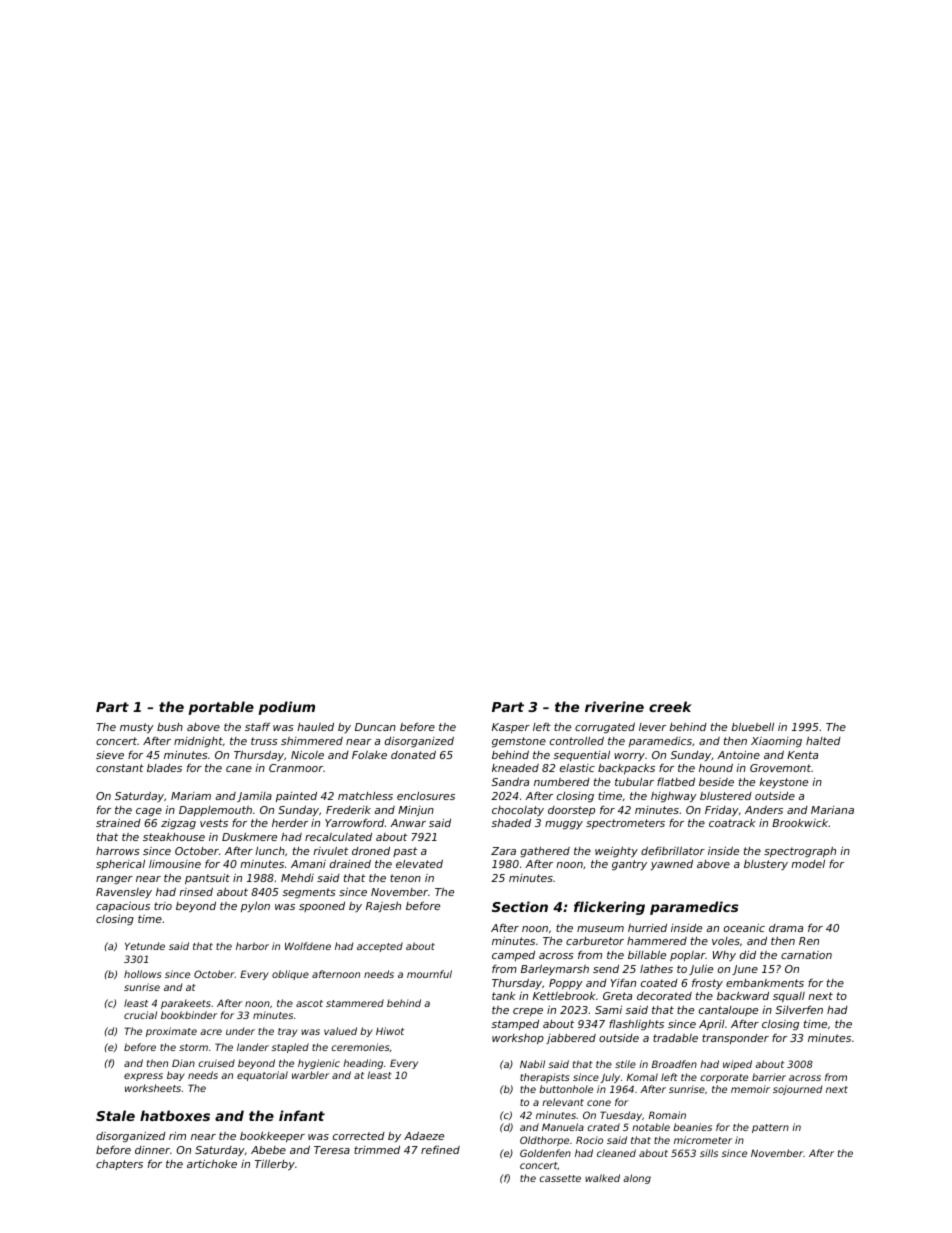 This screenshot has height=1233, width=952. What do you see at coordinates (637, 1179) in the screenshot?
I see `along` at bounding box center [637, 1179].
